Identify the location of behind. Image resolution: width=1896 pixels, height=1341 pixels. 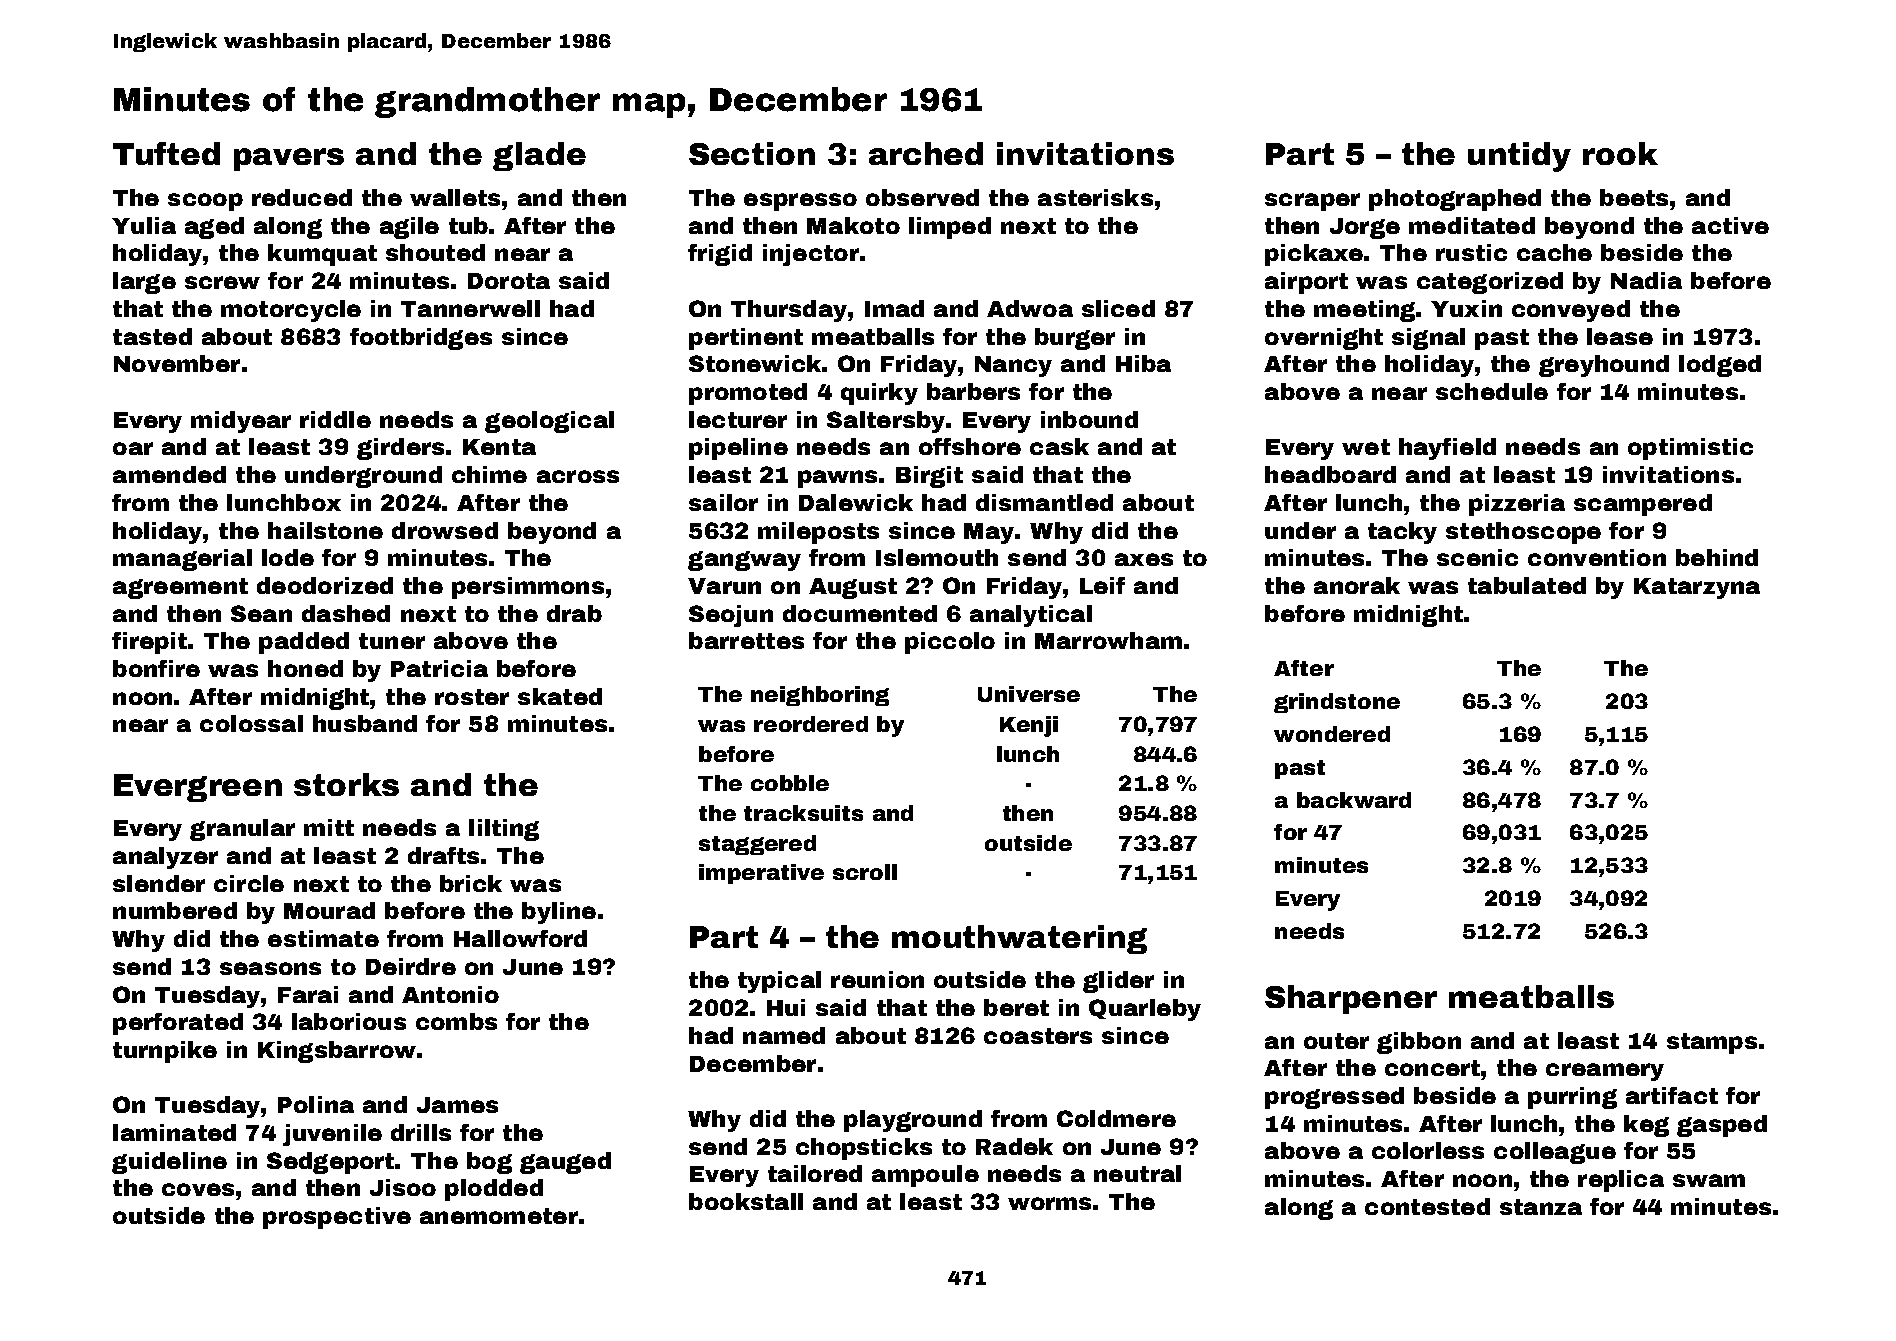
(1717, 557).
